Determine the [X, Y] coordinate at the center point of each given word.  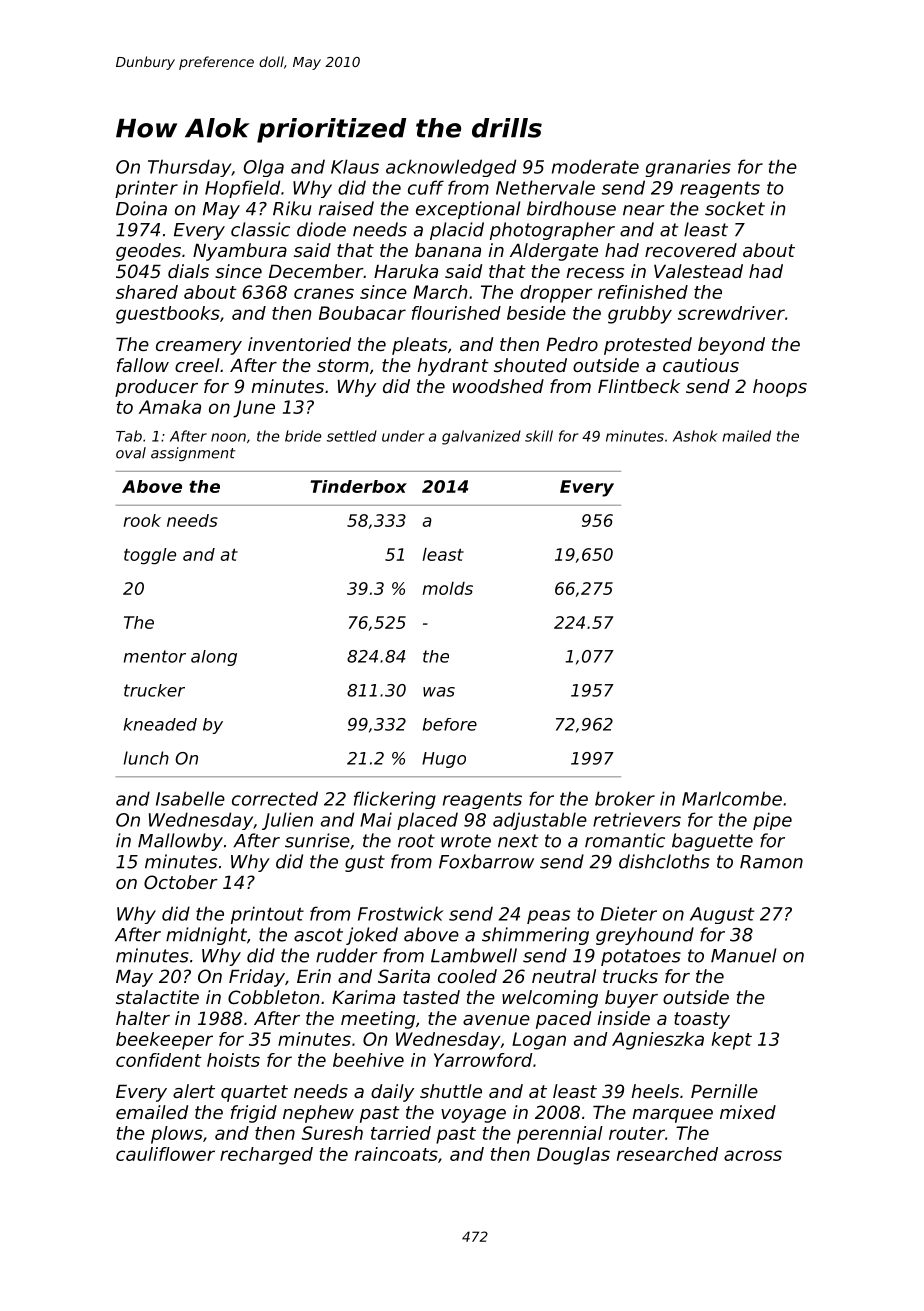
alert [194, 1091]
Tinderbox [358, 486]
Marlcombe [732, 798]
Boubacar [362, 313]
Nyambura [240, 252]
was [439, 692]
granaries [688, 168]
